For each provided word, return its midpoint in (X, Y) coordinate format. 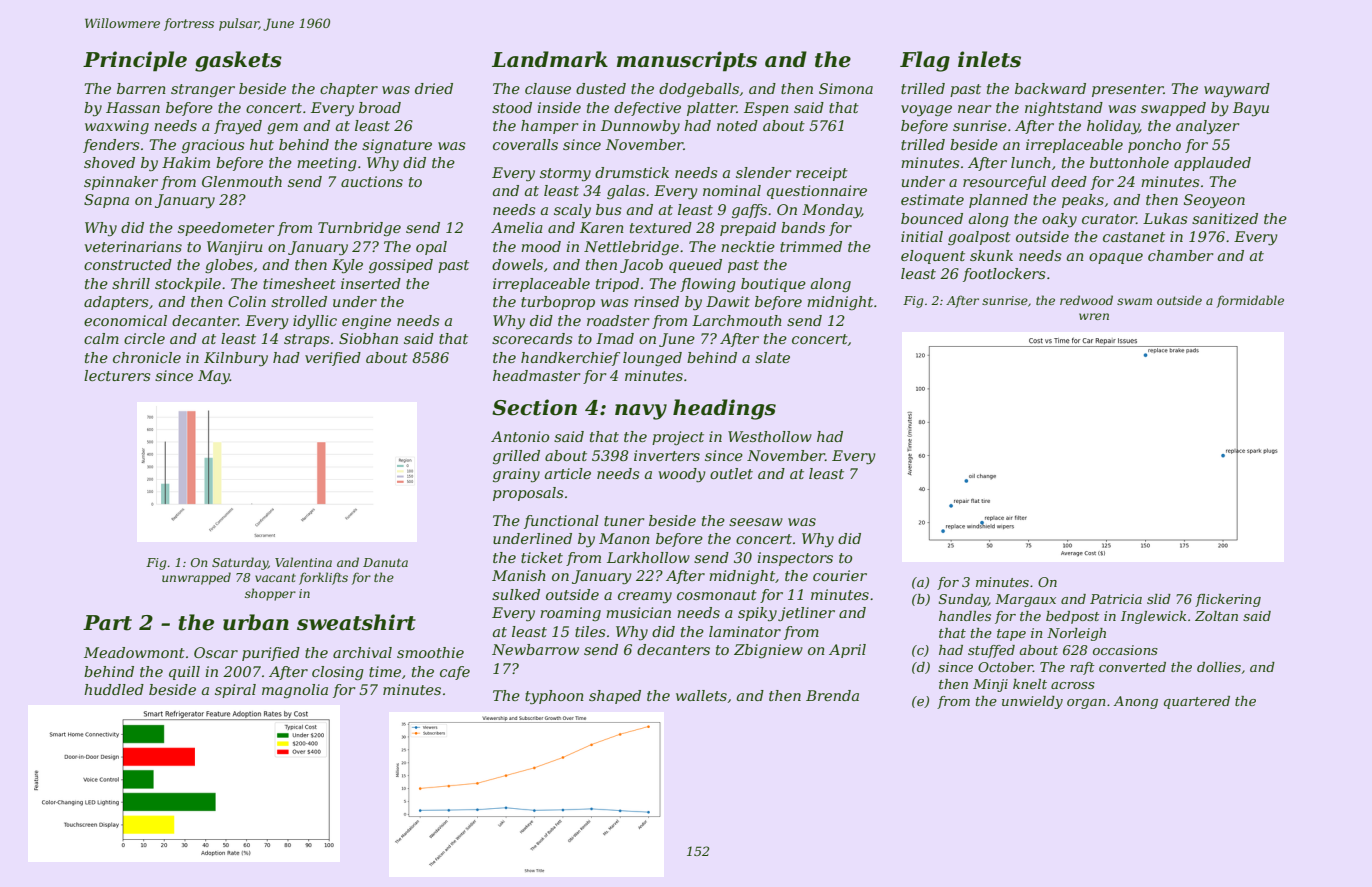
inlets (989, 59)
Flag (925, 61)
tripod (617, 285)
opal (431, 248)
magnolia (295, 691)
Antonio (520, 436)
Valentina (303, 562)
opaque (1116, 258)
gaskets (238, 61)
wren (1094, 316)
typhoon (554, 697)
